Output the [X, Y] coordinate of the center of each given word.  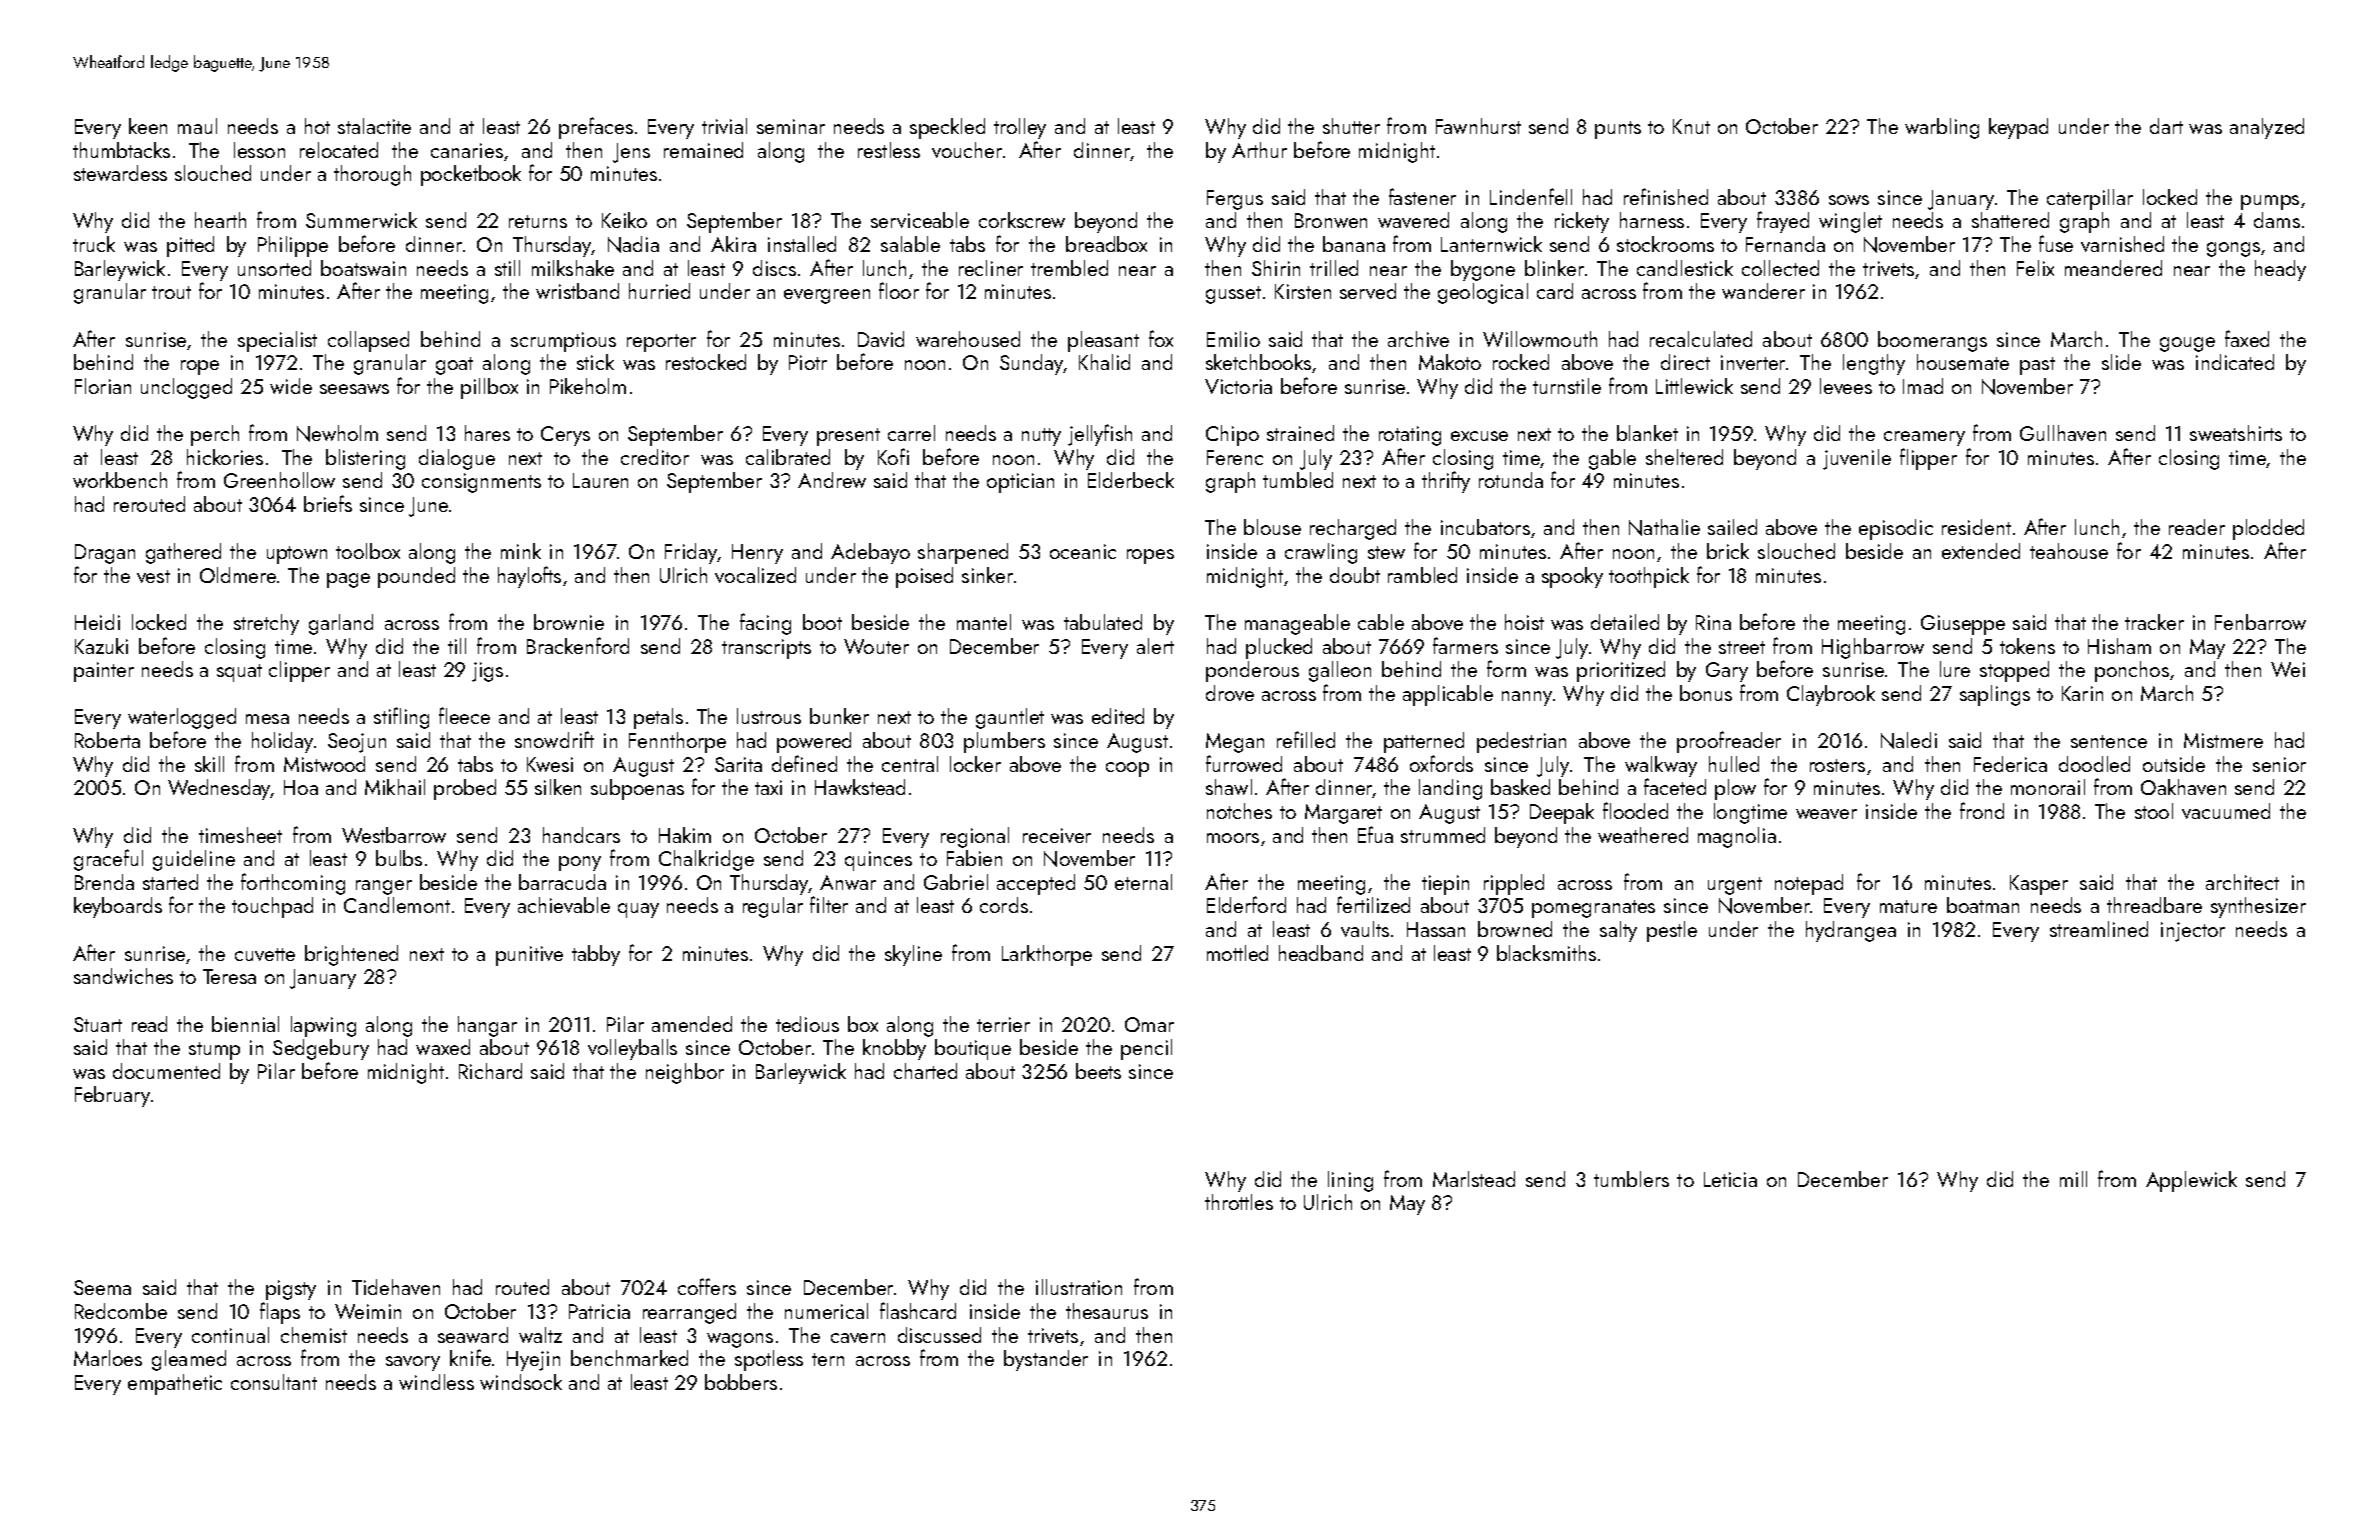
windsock [521, 1382]
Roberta [107, 740]
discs [774, 268]
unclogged [186, 388]
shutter [1351, 126]
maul [197, 126]
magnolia [1737, 837]
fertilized [1373, 904]
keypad [2018, 128]
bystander [1046, 1360]
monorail [2048, 787]
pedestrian [1521, 742]
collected [1780, 268]
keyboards [118, 907]
